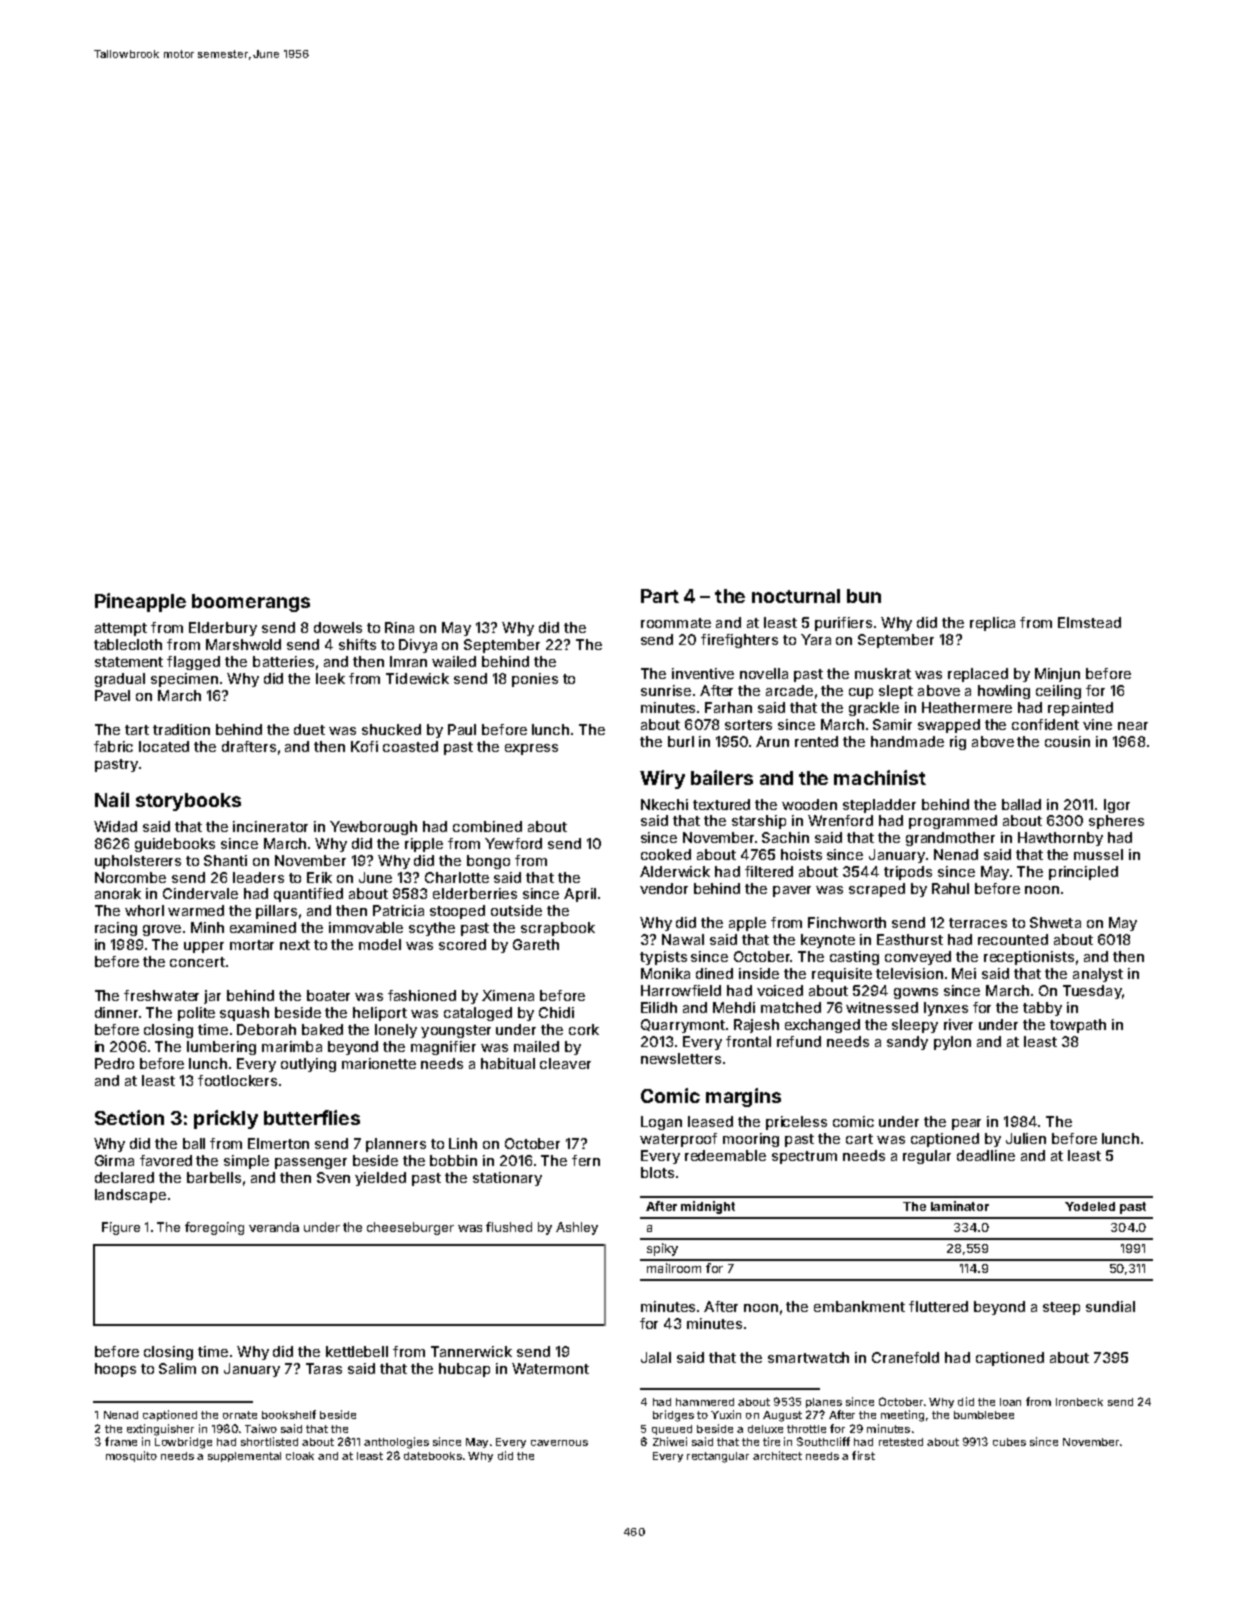  Describe the element at coordinates (660, 596) in the screenshot. I see `Part` at that location.
